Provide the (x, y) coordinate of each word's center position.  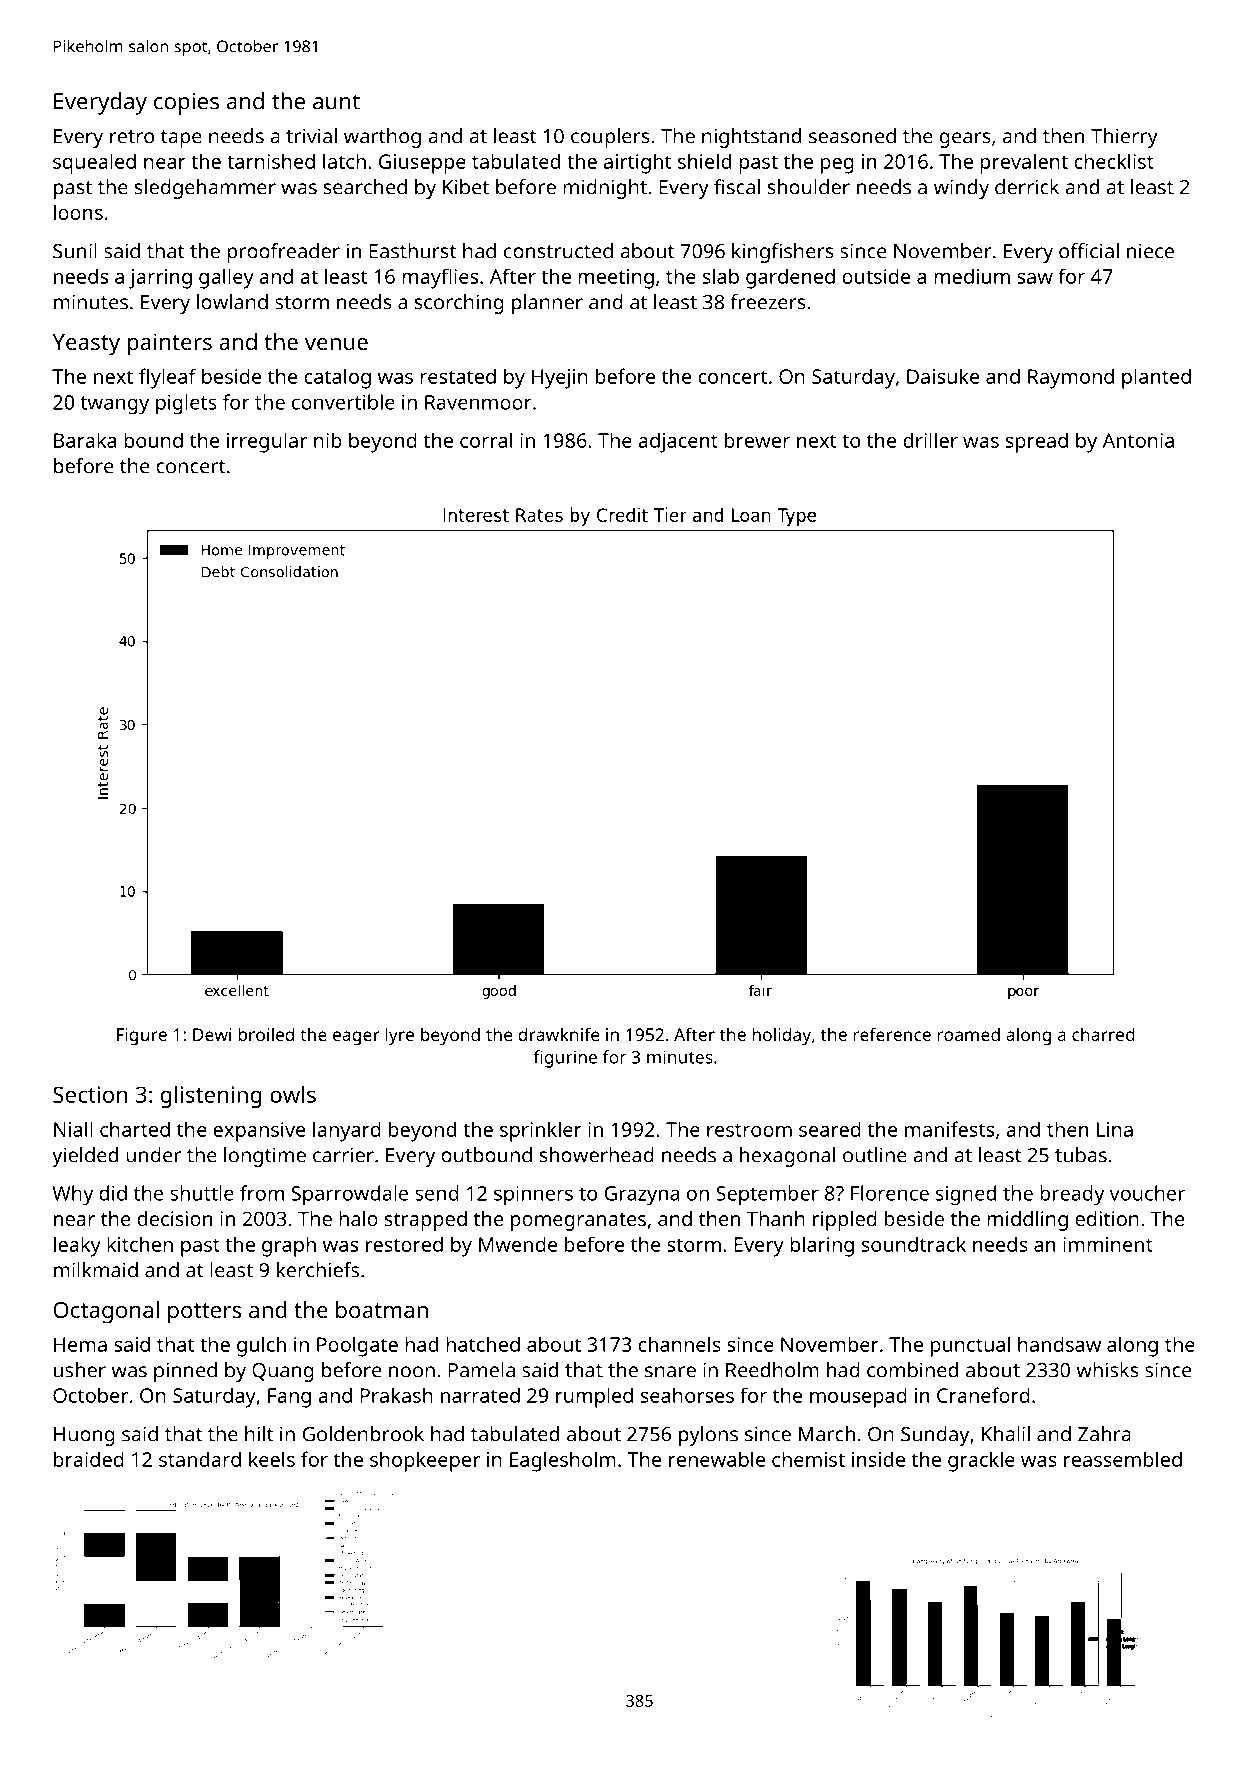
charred (1103, 1034)
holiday (781, 1036)
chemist (808, 1459)
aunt (336, 102)
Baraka (85, 440)
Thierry (1124, 138)
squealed (94, 163)
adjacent (678, 442)
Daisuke (943, 376)
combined (912, 1370)
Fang (289, 1398)
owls (293, 1094)
